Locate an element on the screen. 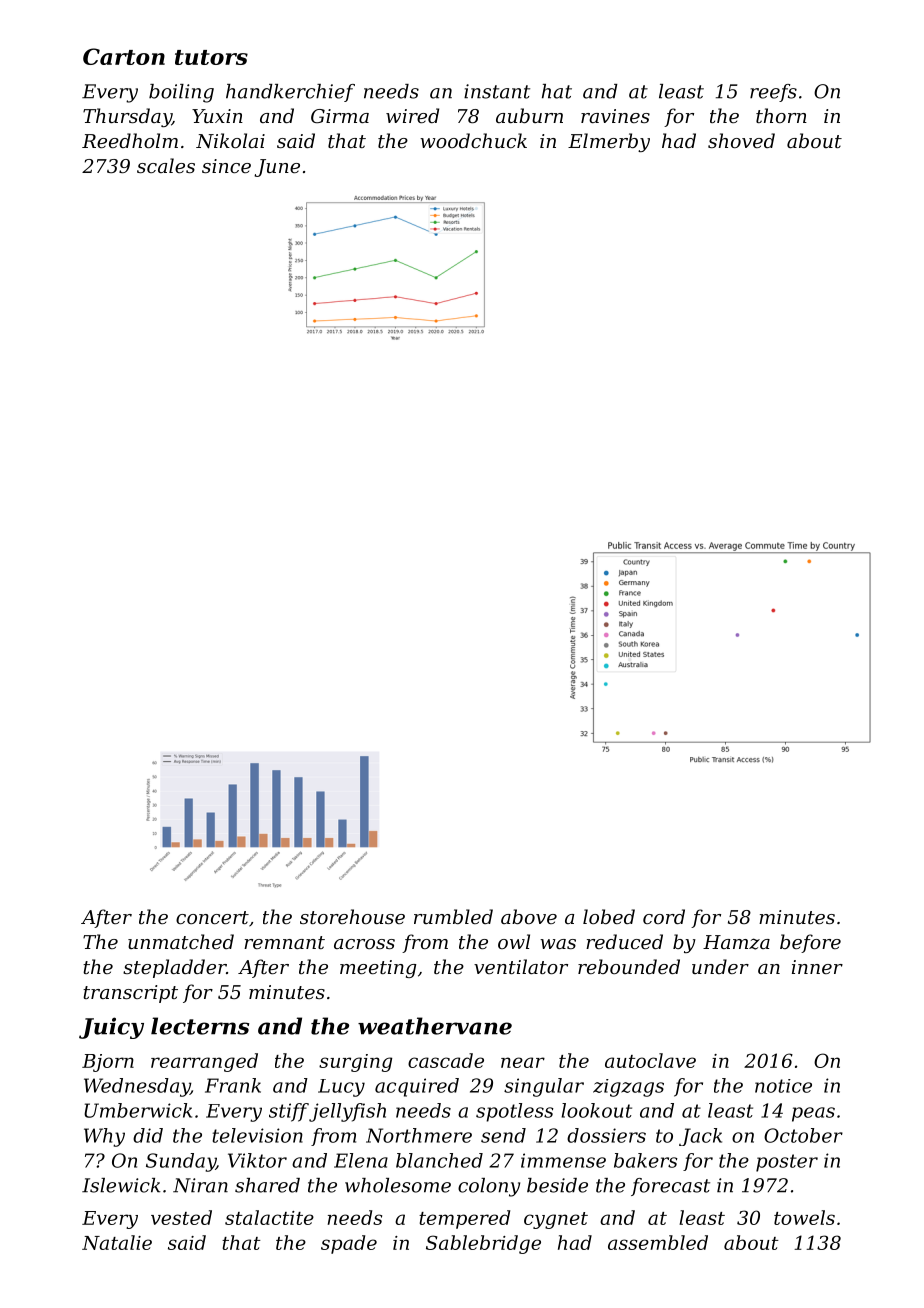 This screenshot has height=1308, width=924. unmatched is located at coordinates (181, 941).
